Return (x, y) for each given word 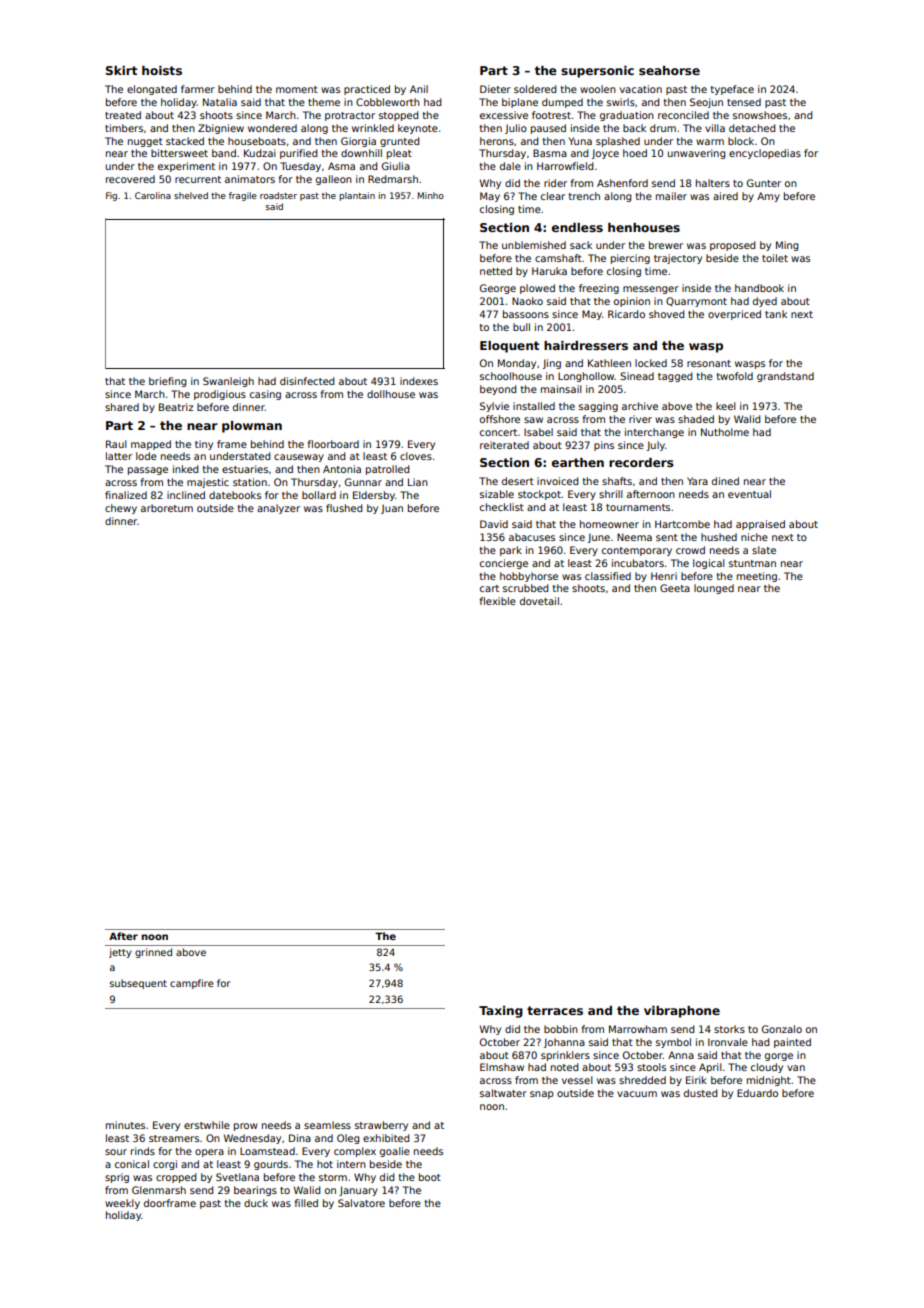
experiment (186, 167)
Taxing (501, 1012)
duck (256, 1203)
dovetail (539, 601)
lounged (714, 589)
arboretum (167, 508)
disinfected (307, 381)
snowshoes (760, 115)
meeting (757, 577)
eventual (749, 494)
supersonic (597, 72)
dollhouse (391, 394)
